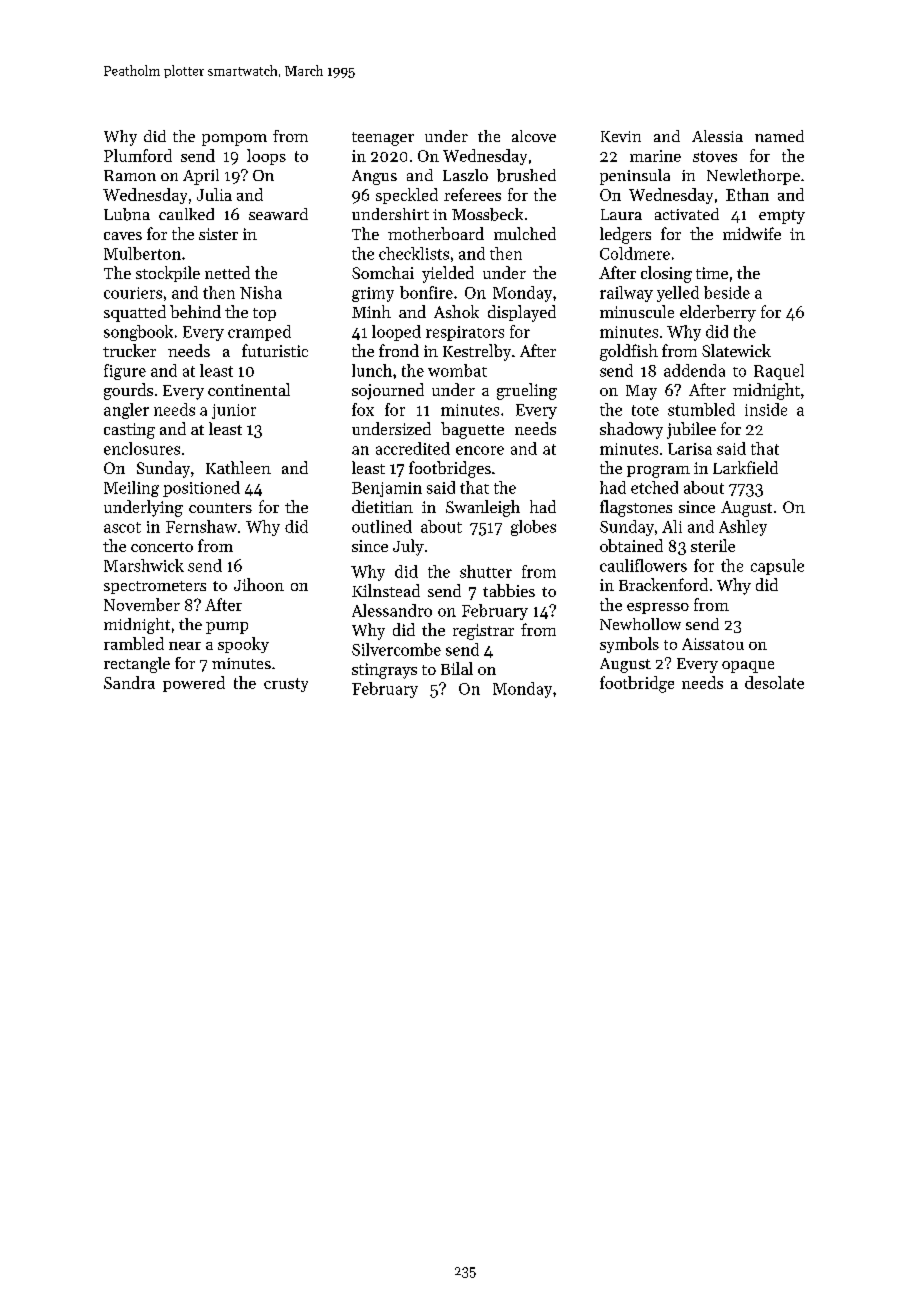 The height and width of the screenshot is (1316, 908). I want to click on counters, so click(220, 508).
